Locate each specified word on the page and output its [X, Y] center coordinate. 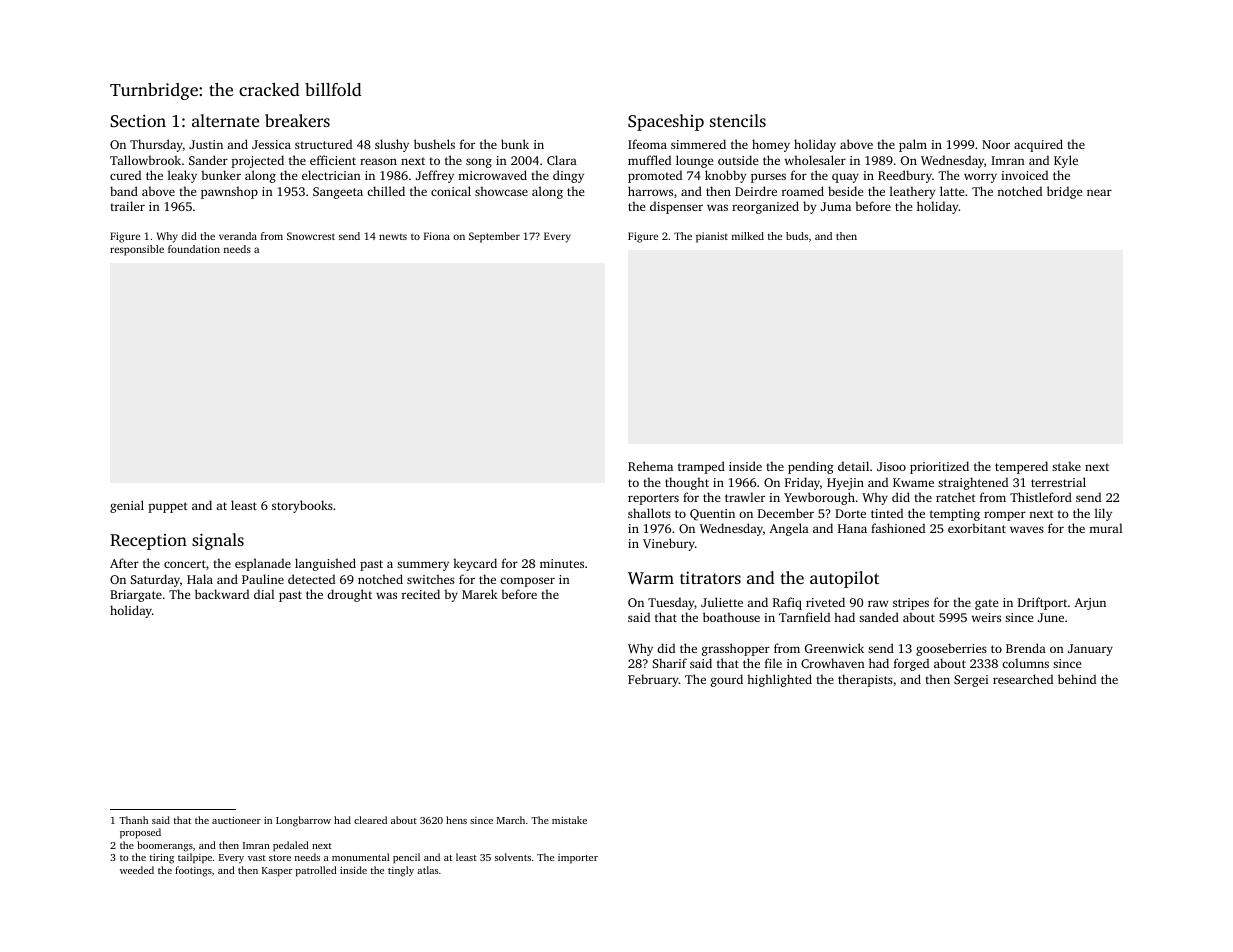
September [494, 237]
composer [527, 582]
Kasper [277, 872]
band [124, 191]
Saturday [155, 580]
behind [1077, 679]
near [1099, 192]
